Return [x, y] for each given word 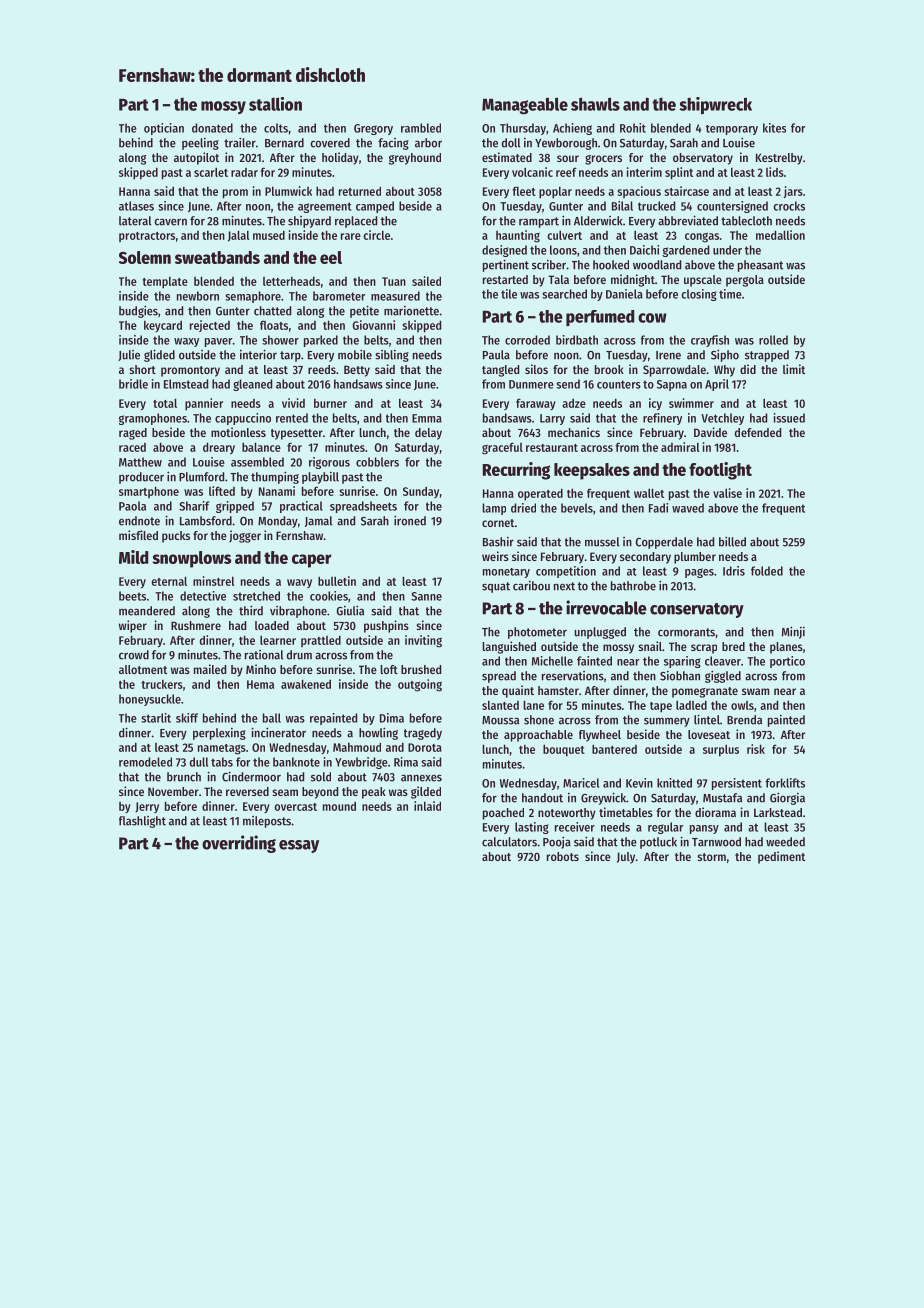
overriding [239, 844]
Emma [427, 418]
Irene [668, 355]
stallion [275, 104]
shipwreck [715, 105]
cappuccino [243, 419]
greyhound [415, 159]
